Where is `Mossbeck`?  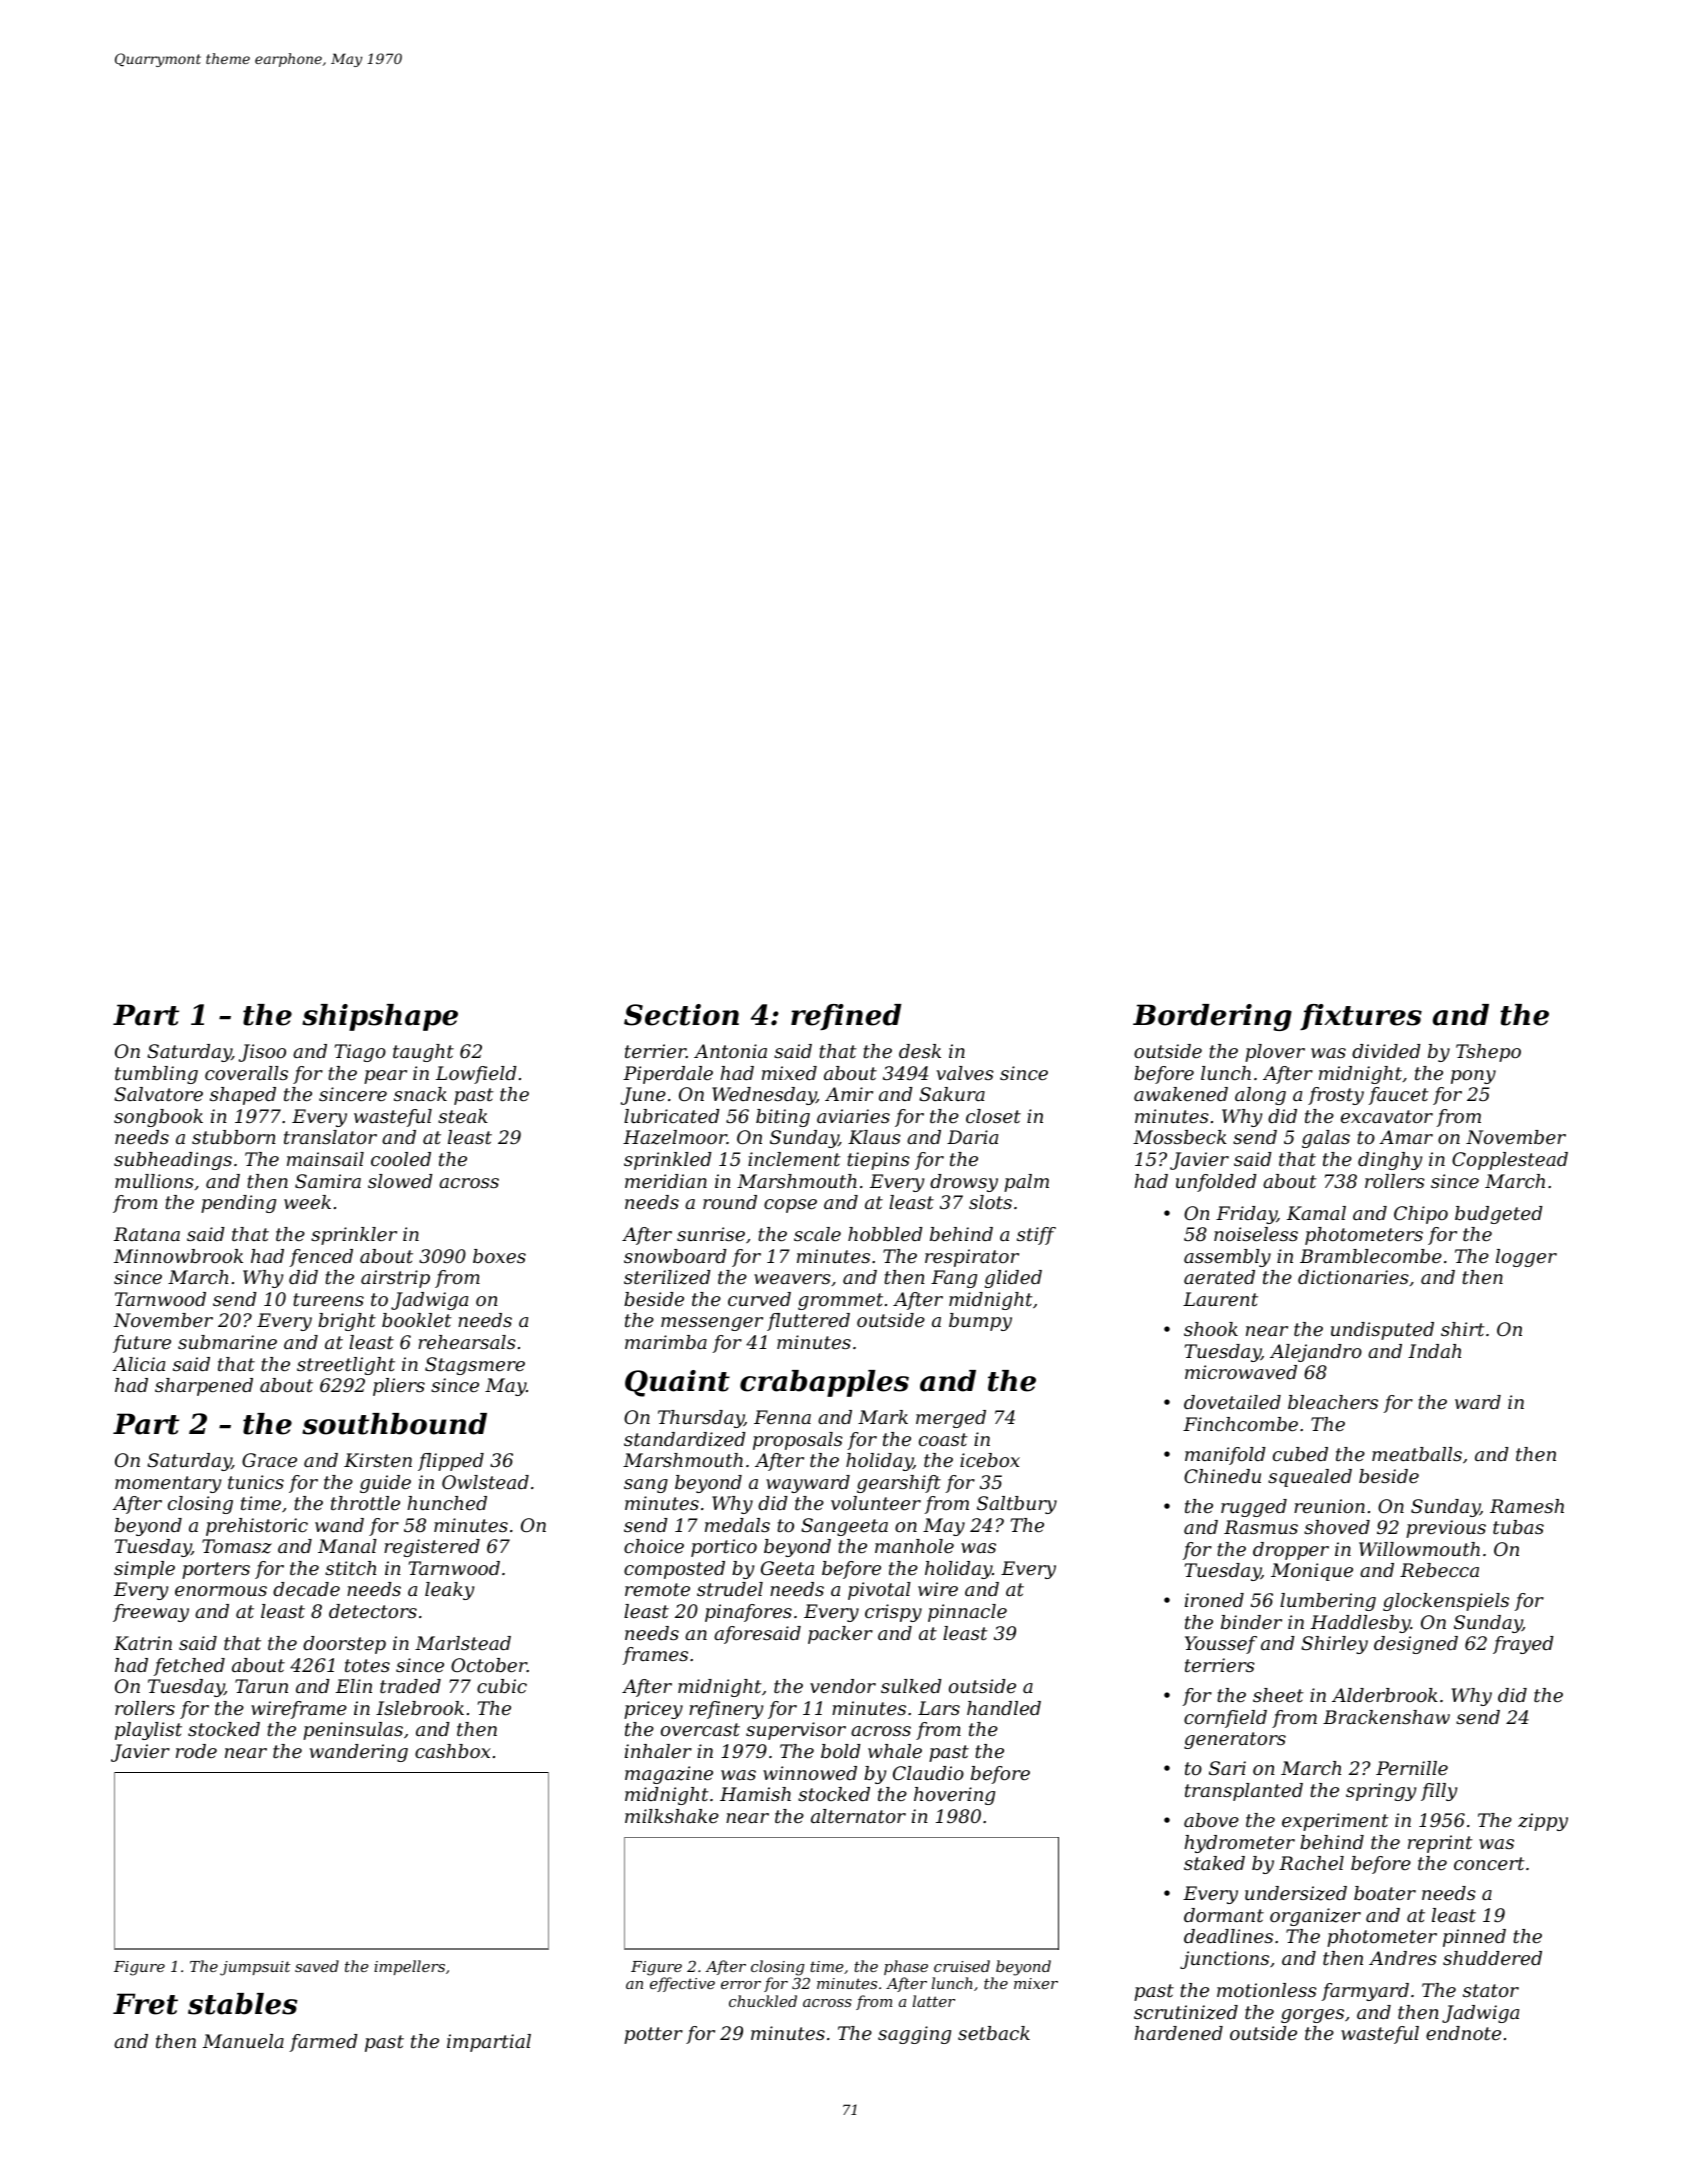 Mossbeck is located at coordinates (1180, 1137).
